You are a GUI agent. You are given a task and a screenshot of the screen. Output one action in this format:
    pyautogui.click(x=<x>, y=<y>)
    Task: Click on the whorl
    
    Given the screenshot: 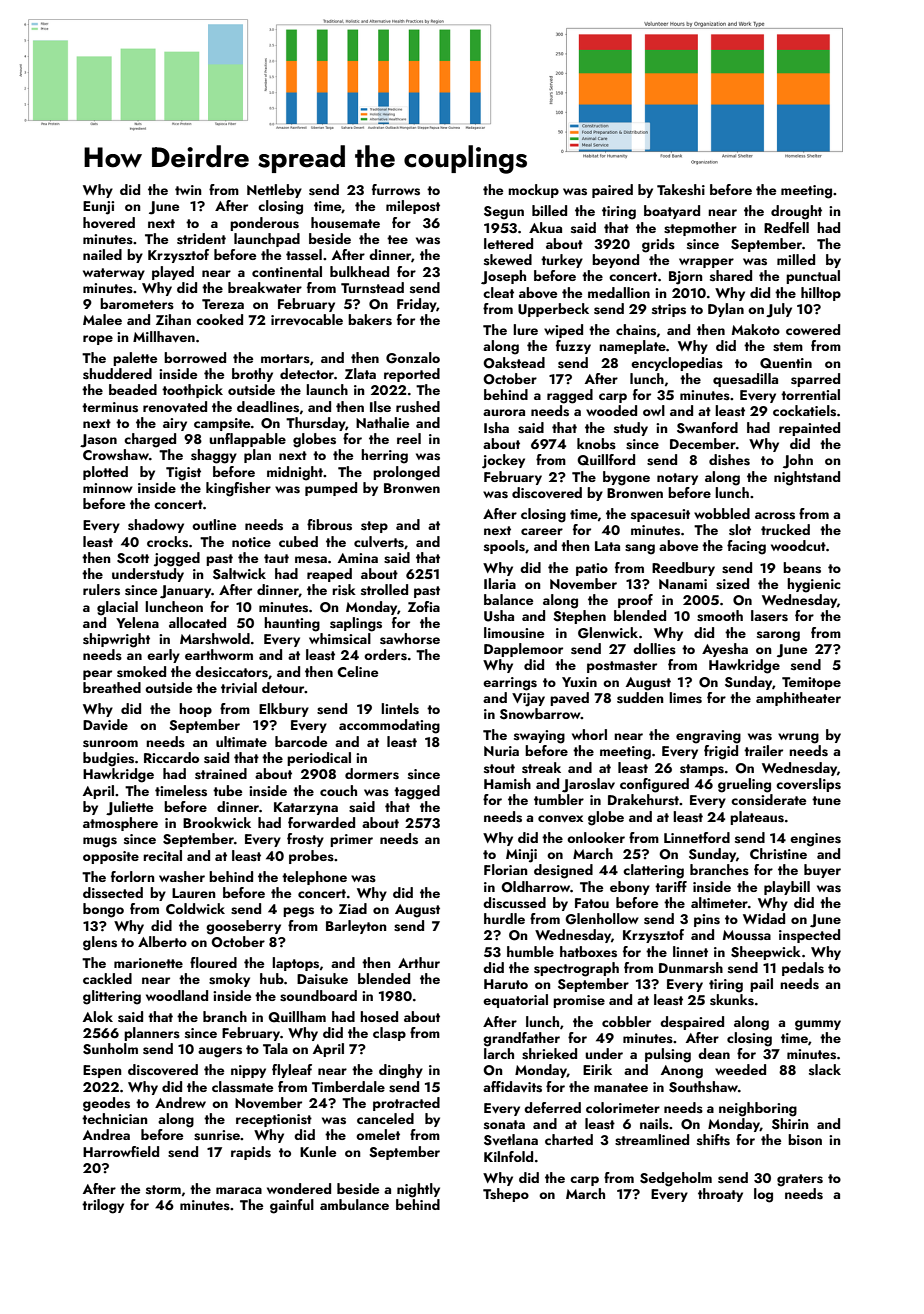 What is the action you would take?
    pyautogui.click(x=589, y=734)
